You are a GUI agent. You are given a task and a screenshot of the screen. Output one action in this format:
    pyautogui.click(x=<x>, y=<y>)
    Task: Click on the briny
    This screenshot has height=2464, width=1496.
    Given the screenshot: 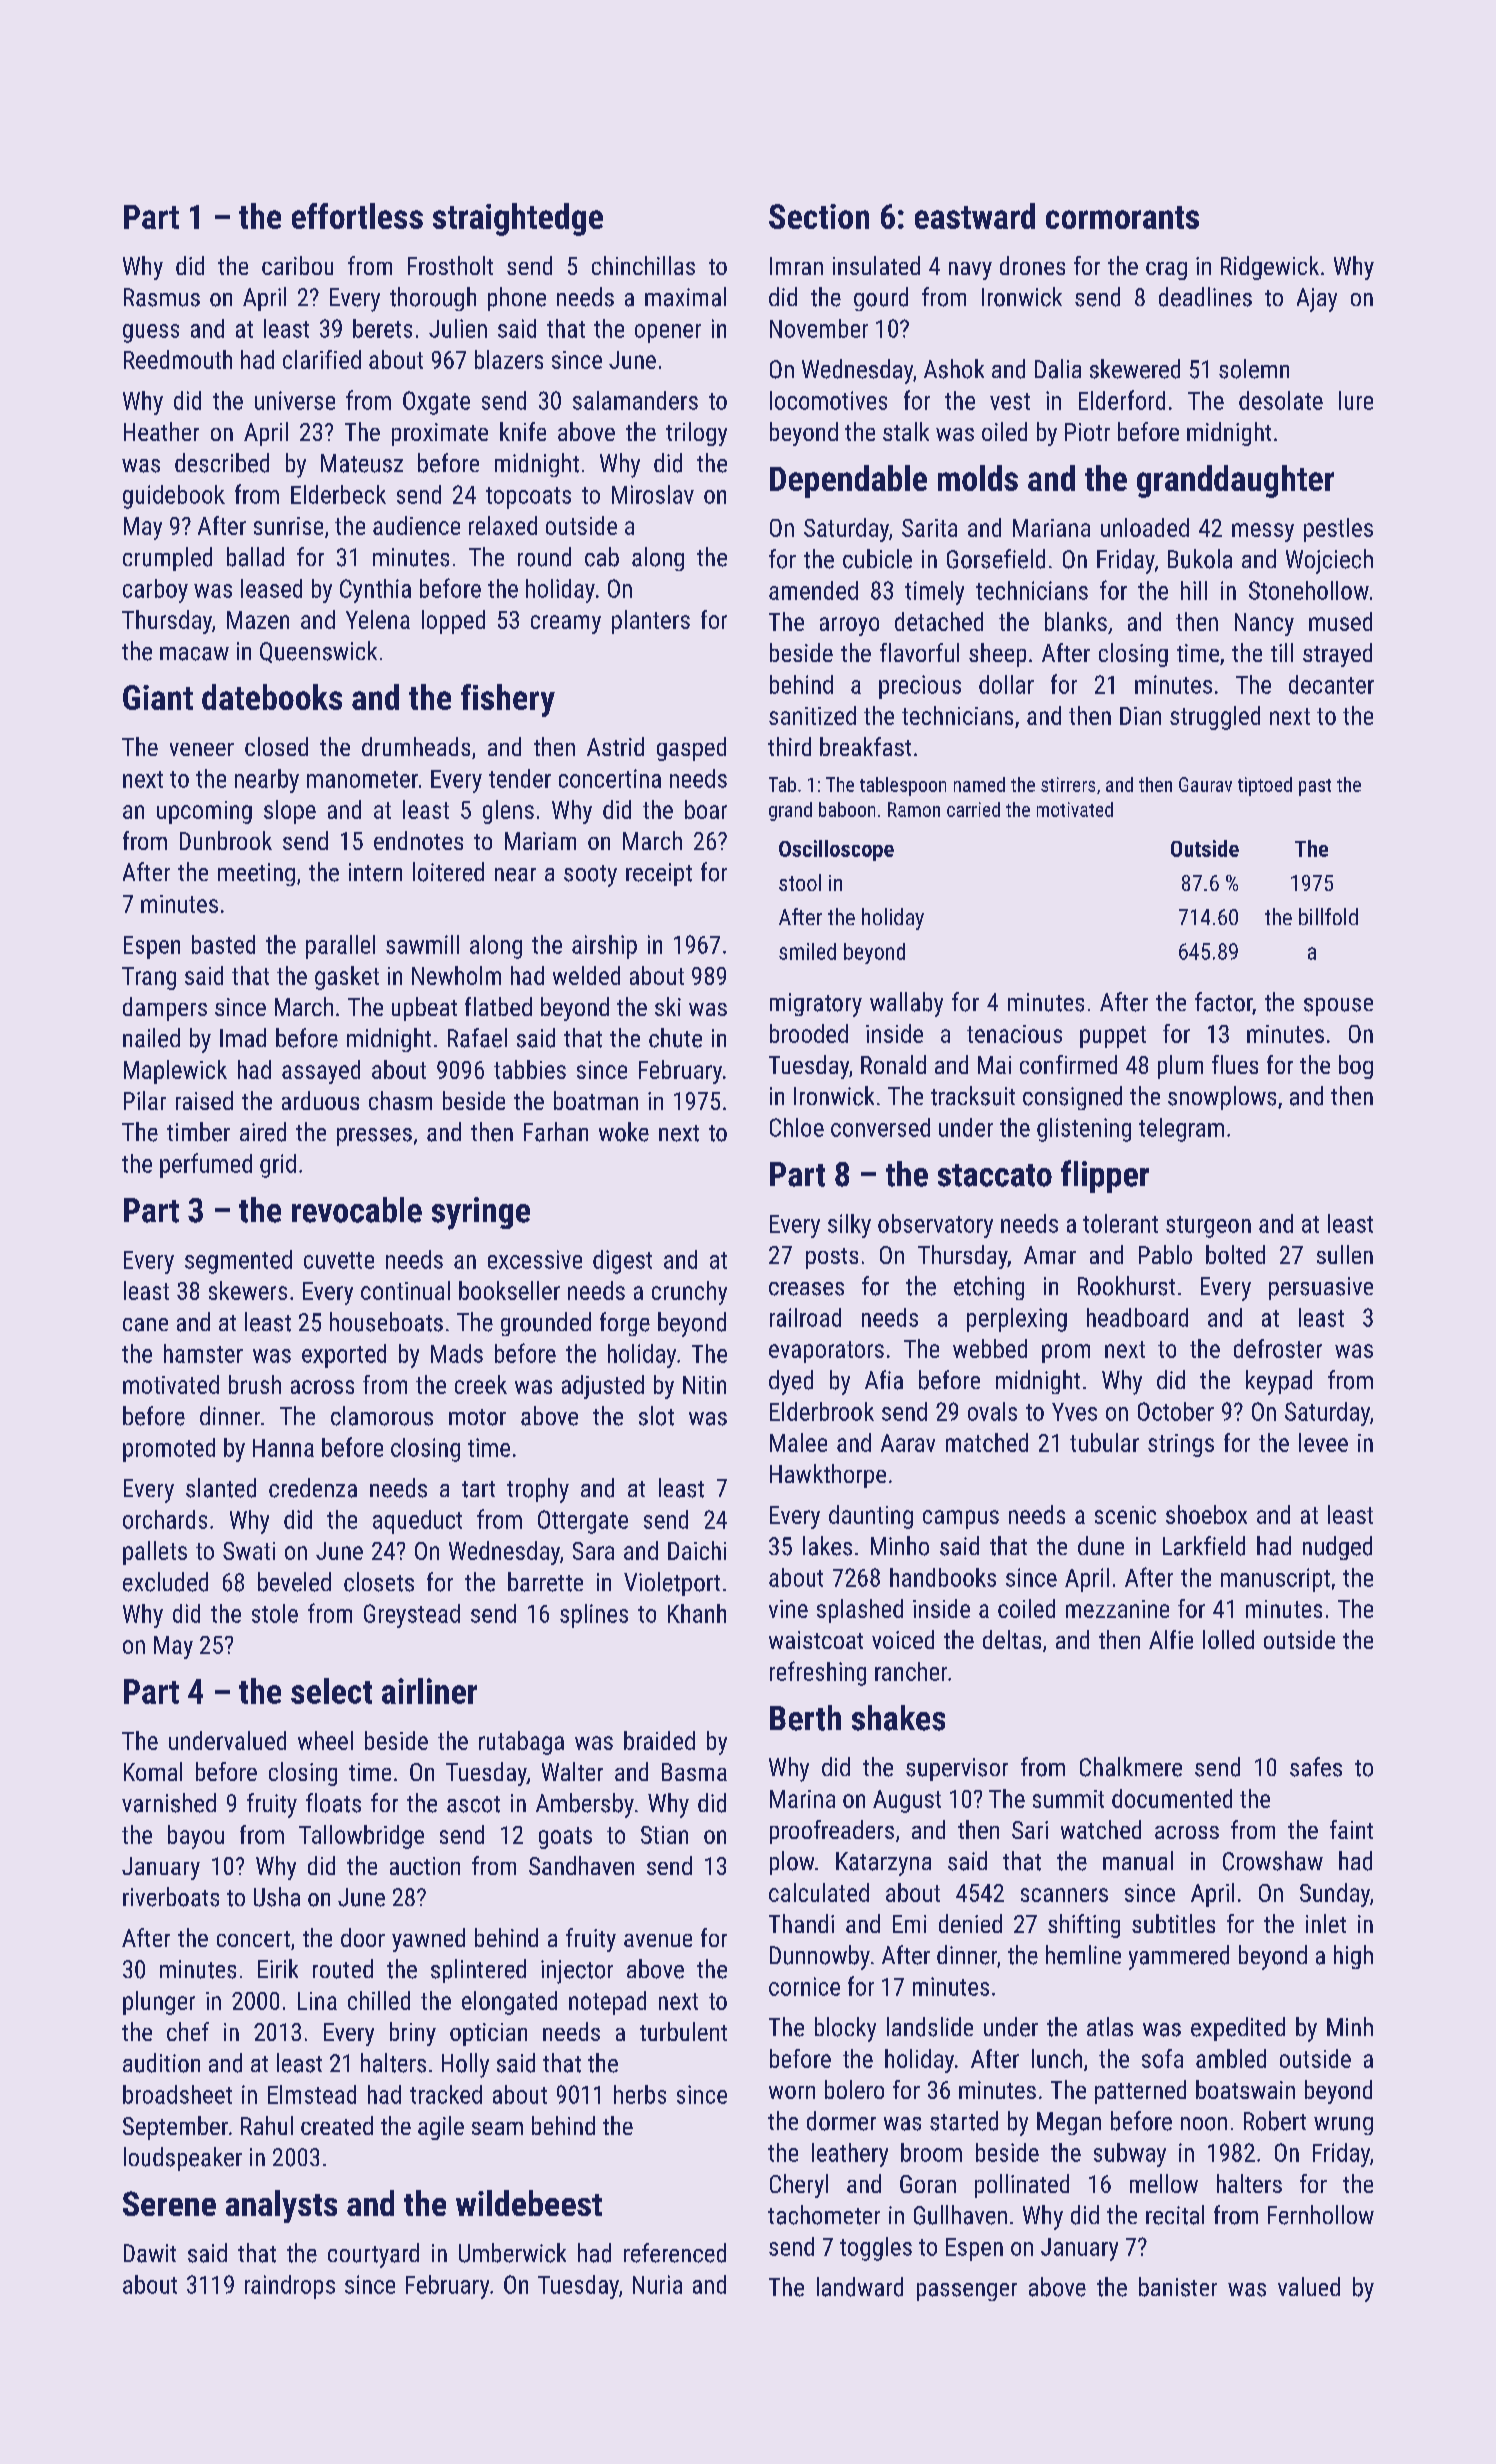 What is the action you would take?
    pyautogui.click(x=413, y=2034)
